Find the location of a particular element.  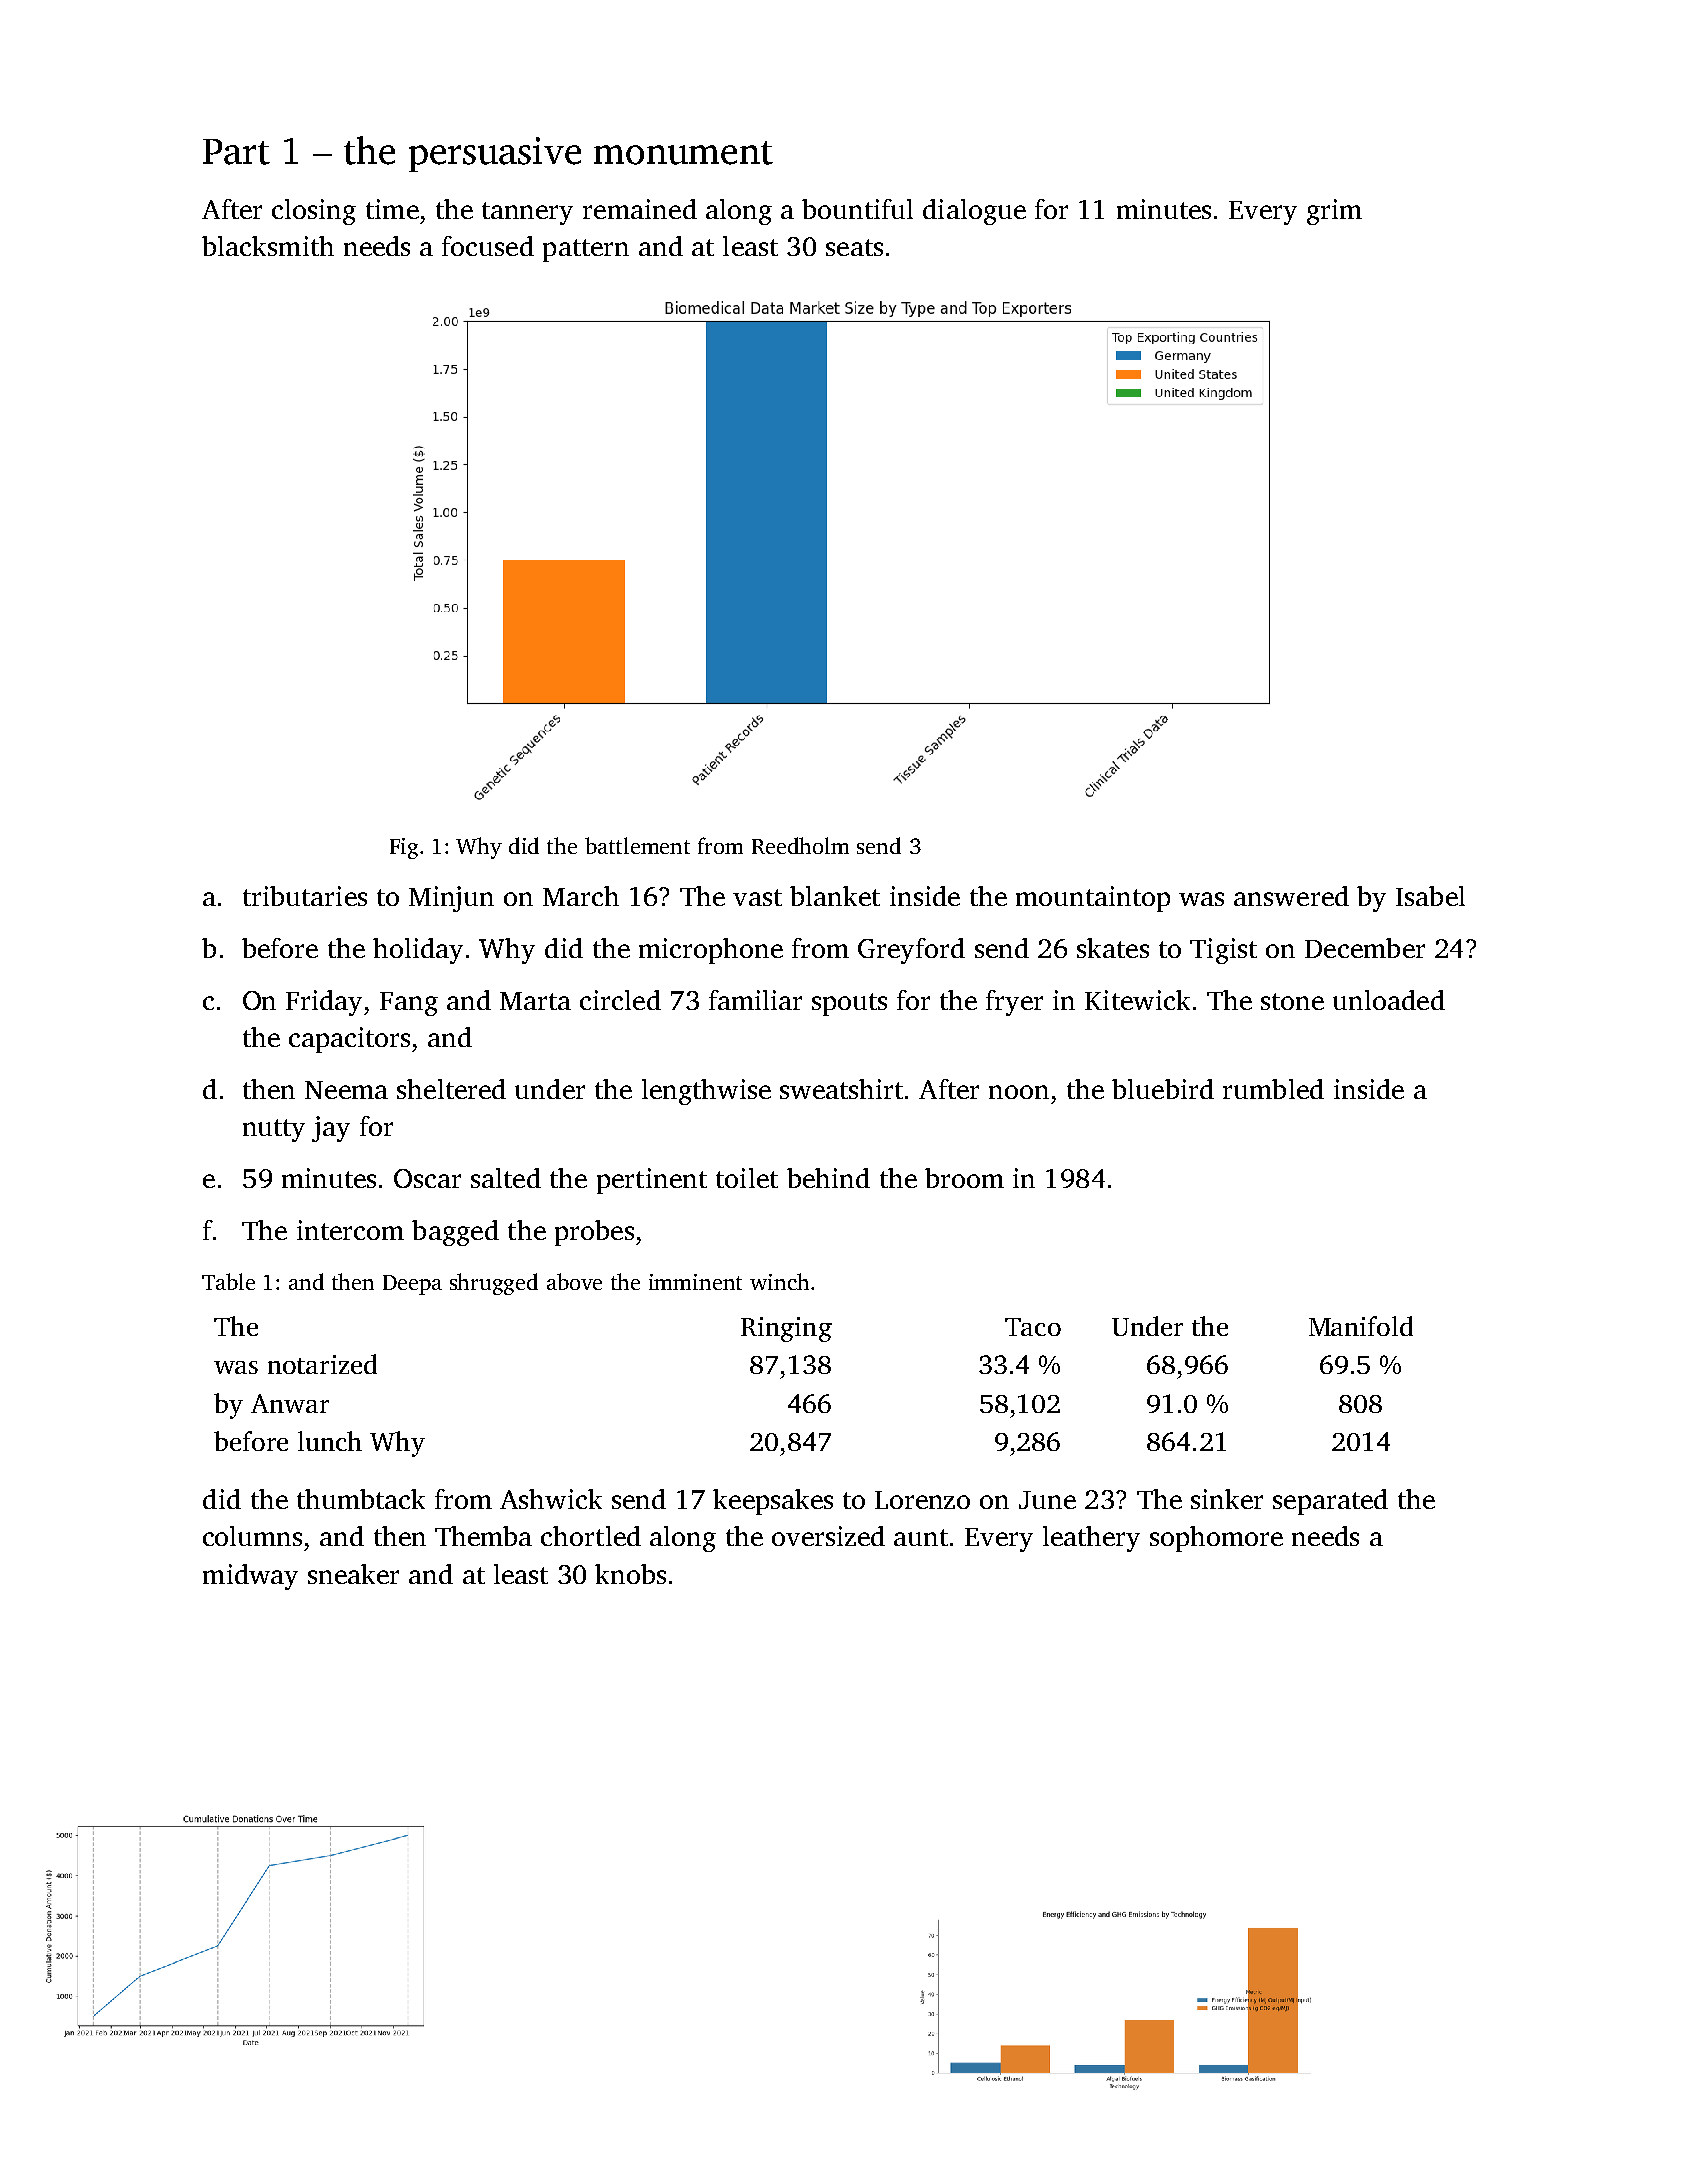

remained is located at coordinates (640, 209).
